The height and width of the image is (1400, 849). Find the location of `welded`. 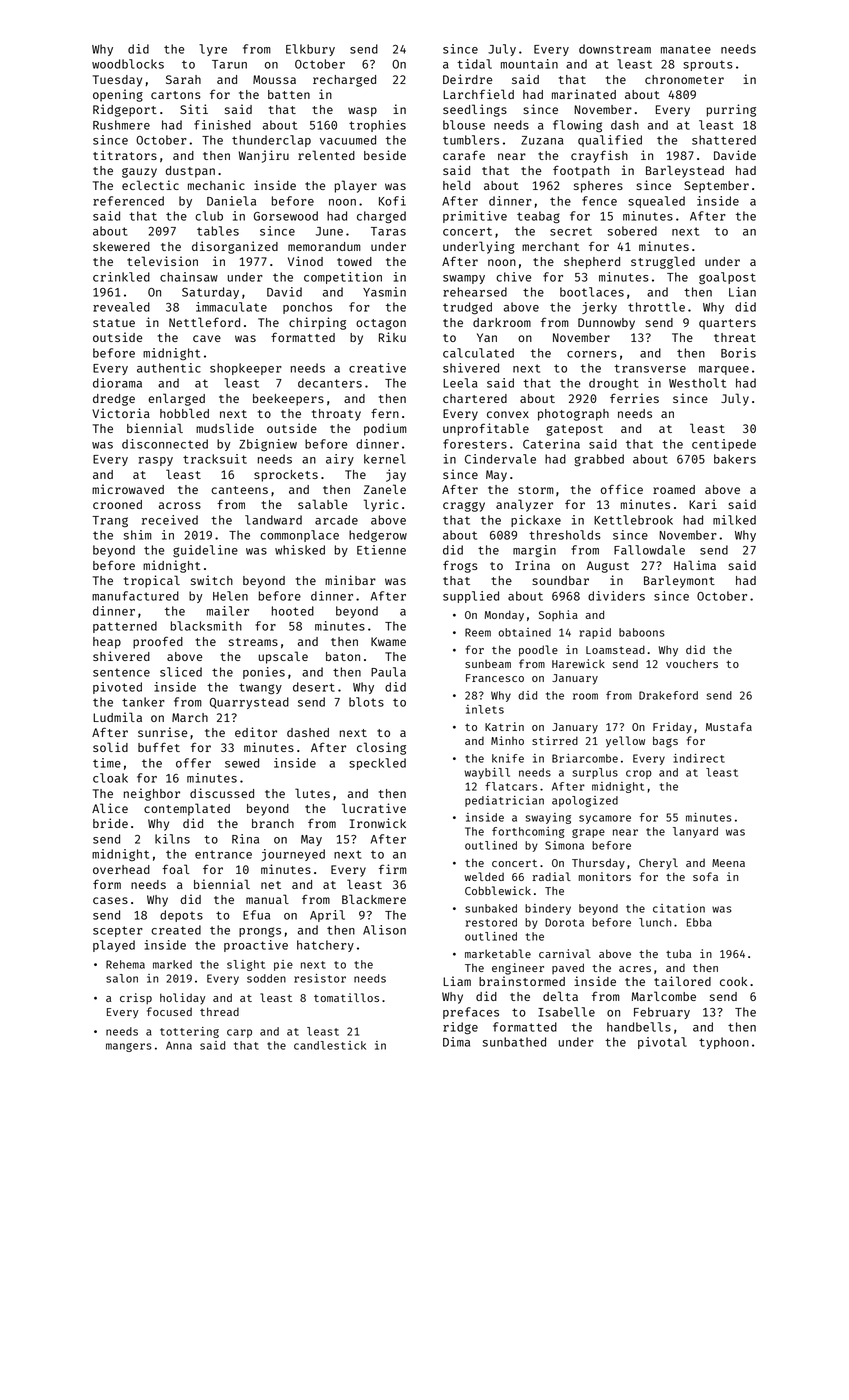

welded is located at coordinates (484, 876).
